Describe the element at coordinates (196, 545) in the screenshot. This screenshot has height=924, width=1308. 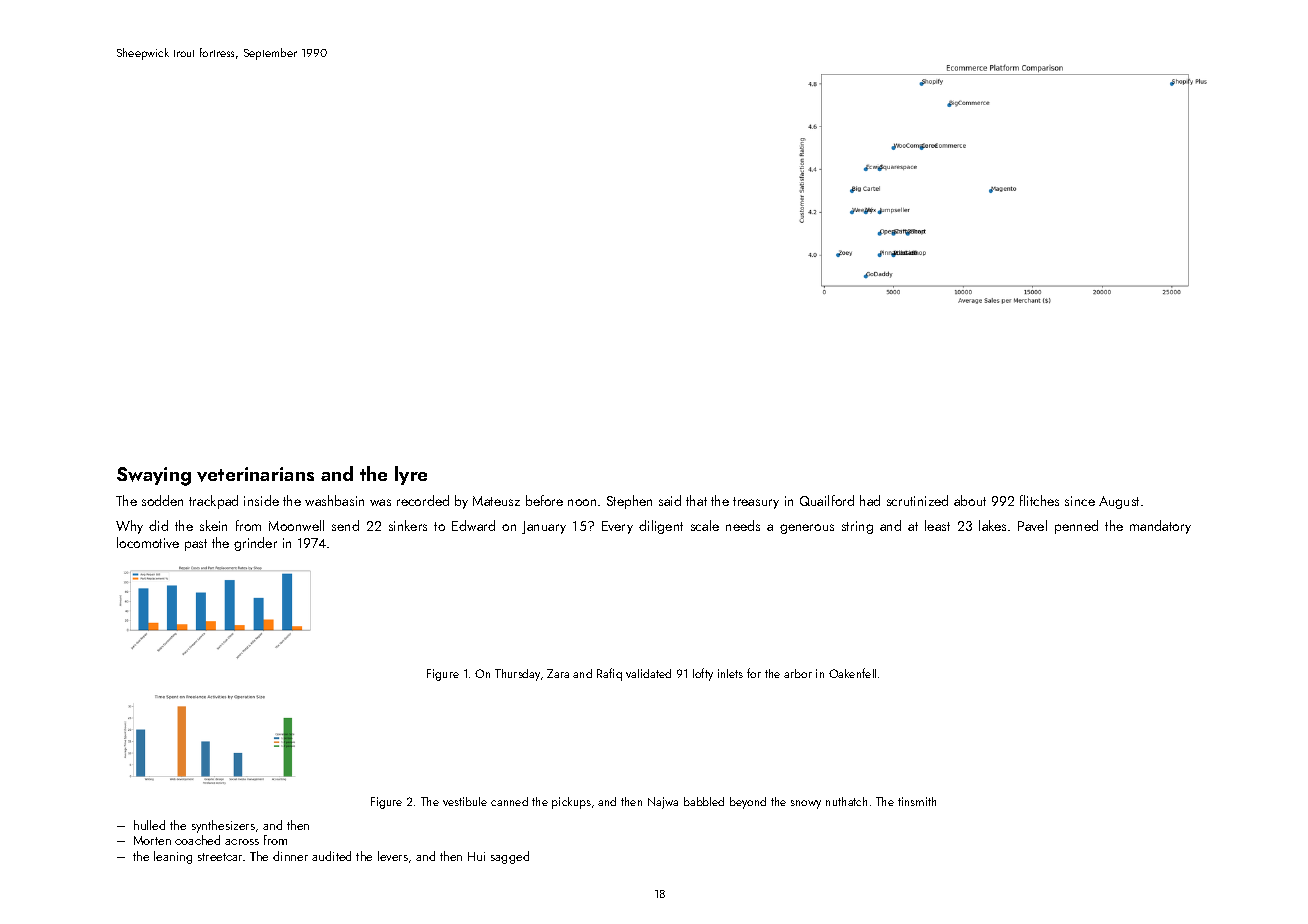
I see `past` at that location.
